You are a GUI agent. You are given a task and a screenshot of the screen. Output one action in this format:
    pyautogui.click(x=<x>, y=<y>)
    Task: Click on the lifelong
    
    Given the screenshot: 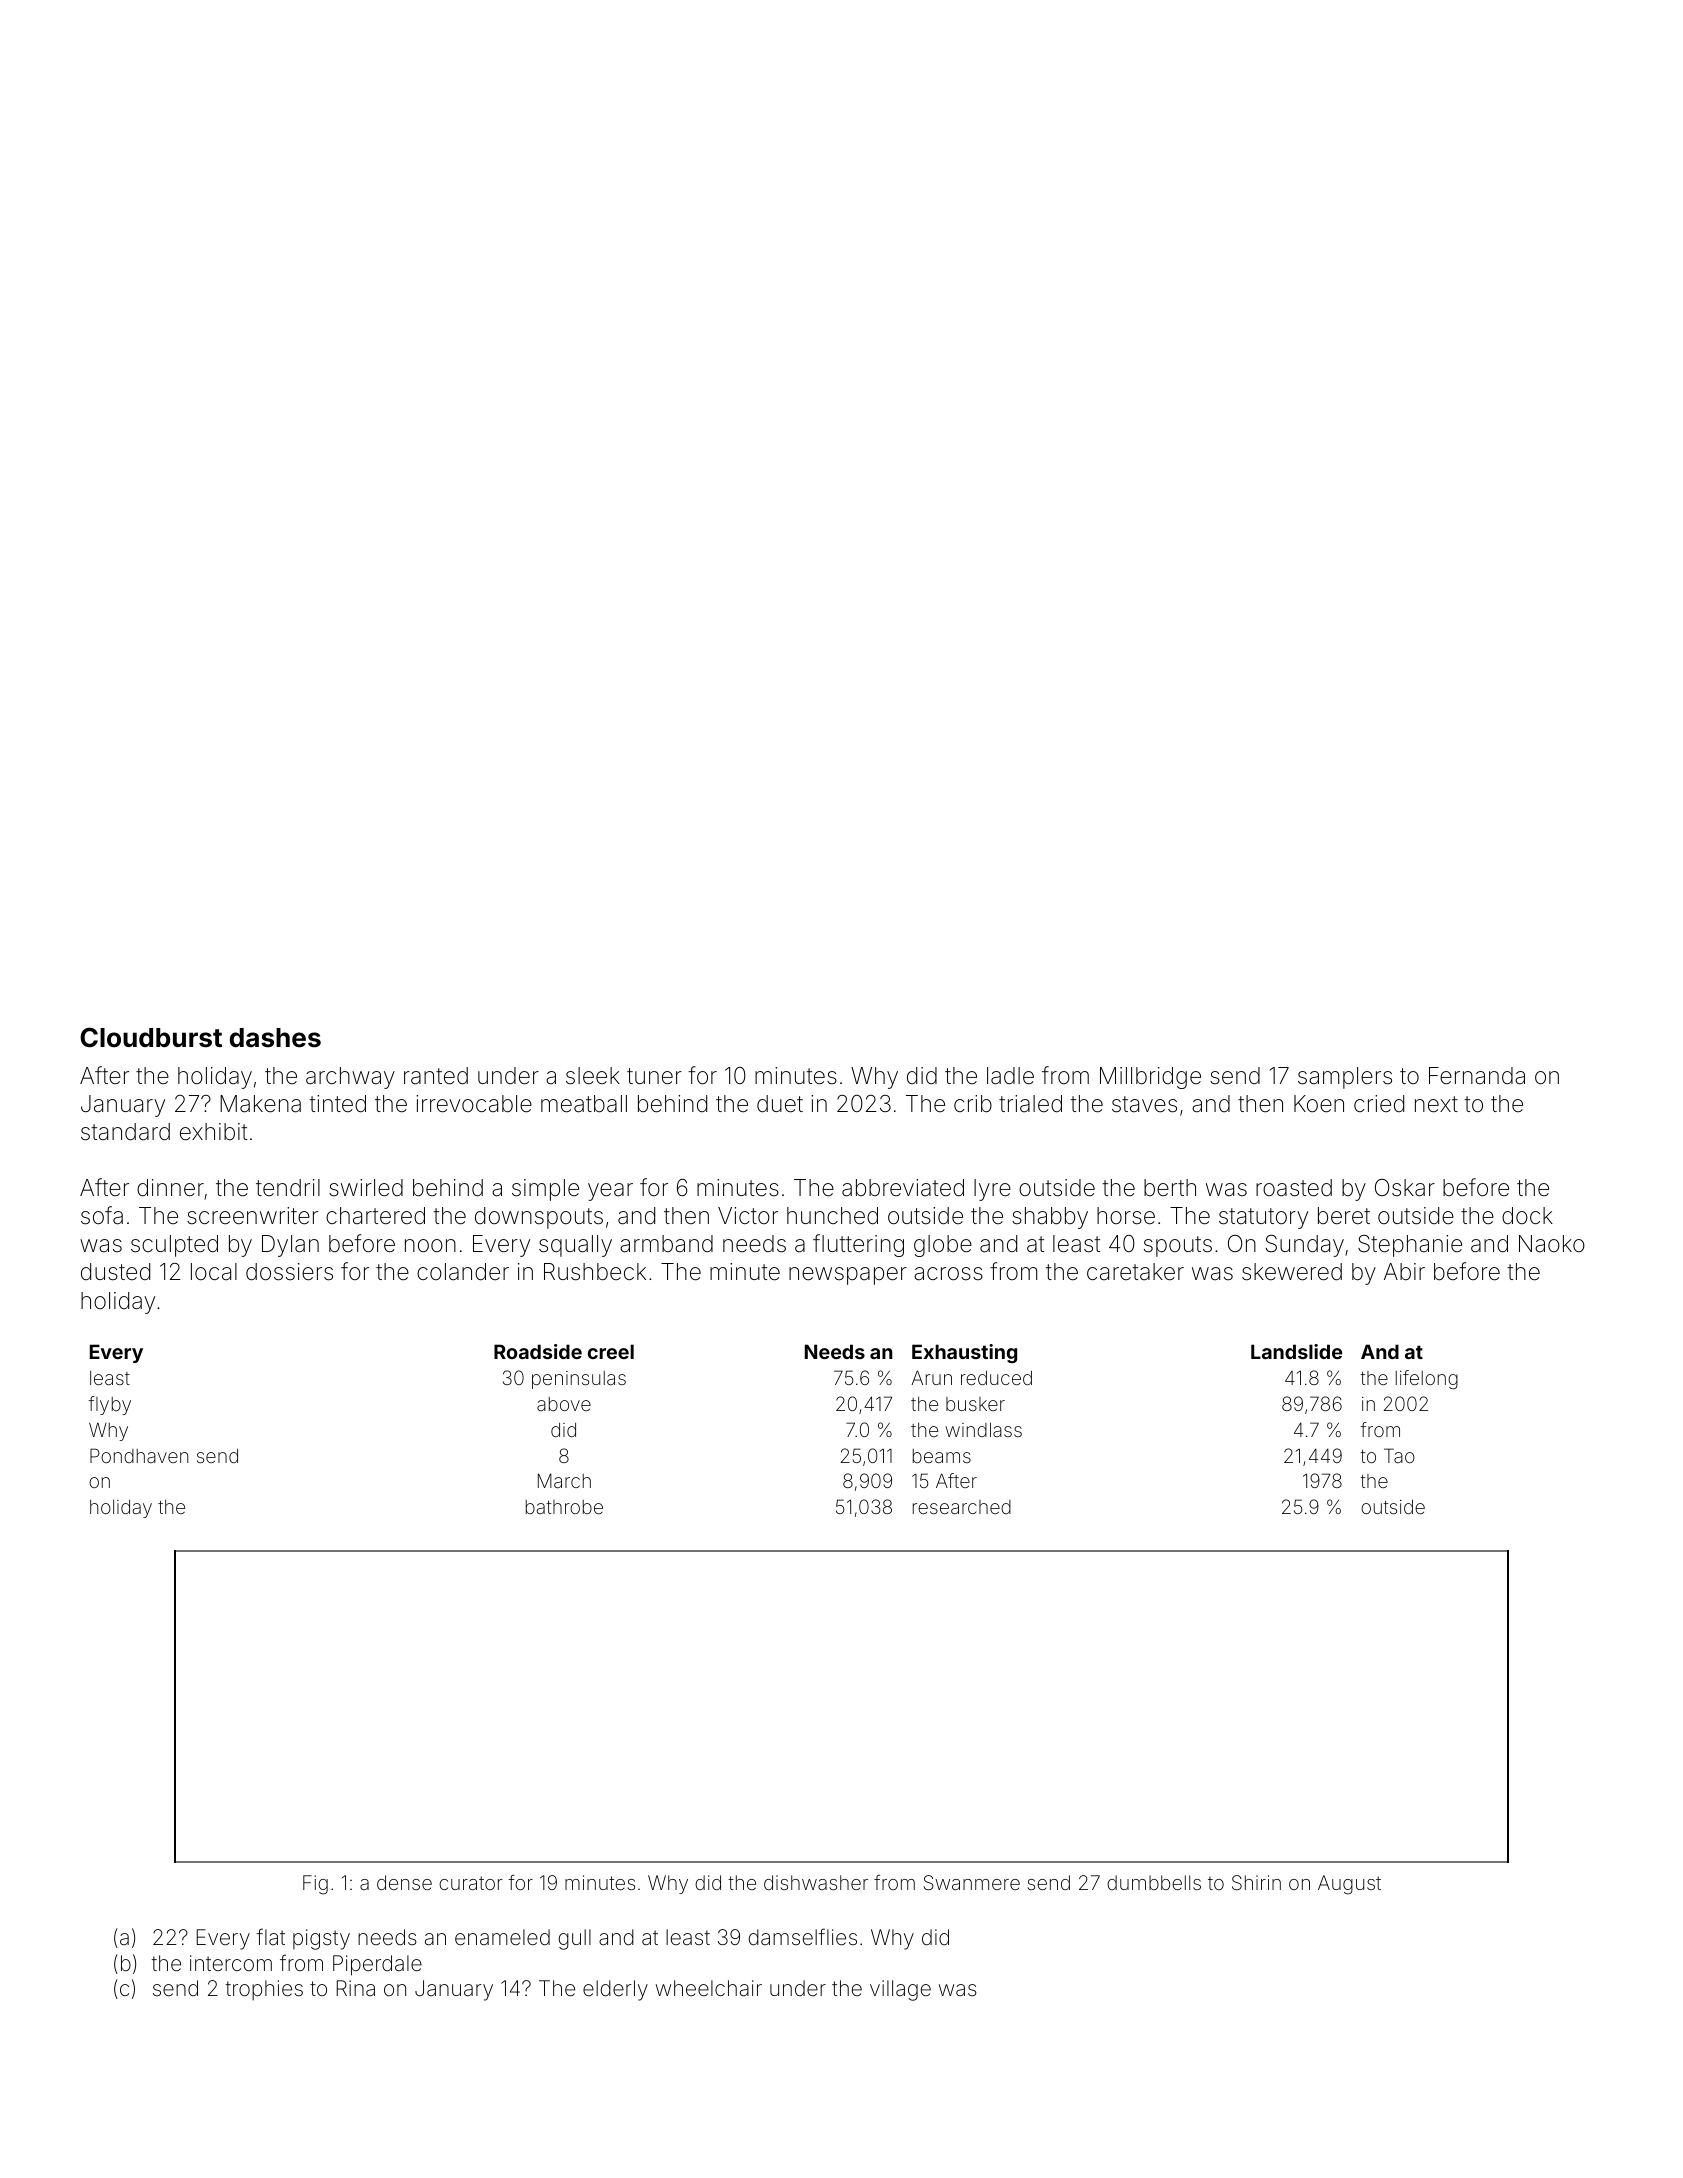 What is the action you would take?
    pyautogui.click(x=1427, y=1379)
